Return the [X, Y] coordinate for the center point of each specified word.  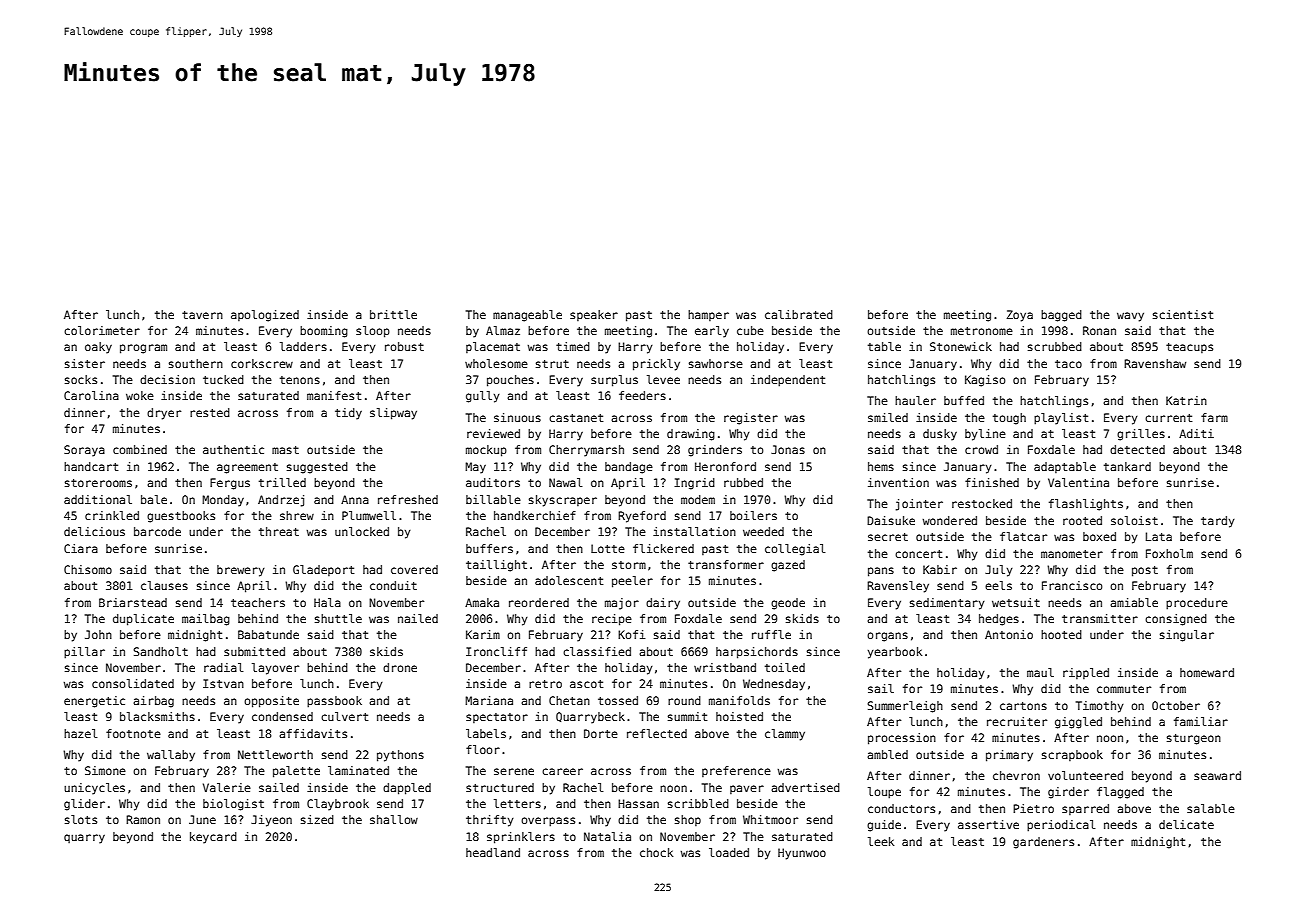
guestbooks [181, 517]
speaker [594, 315]
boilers [753, 515]
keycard [213, 838]
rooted [1082, 520]
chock [656, 852]
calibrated [799, 314]
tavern [202, 315]
